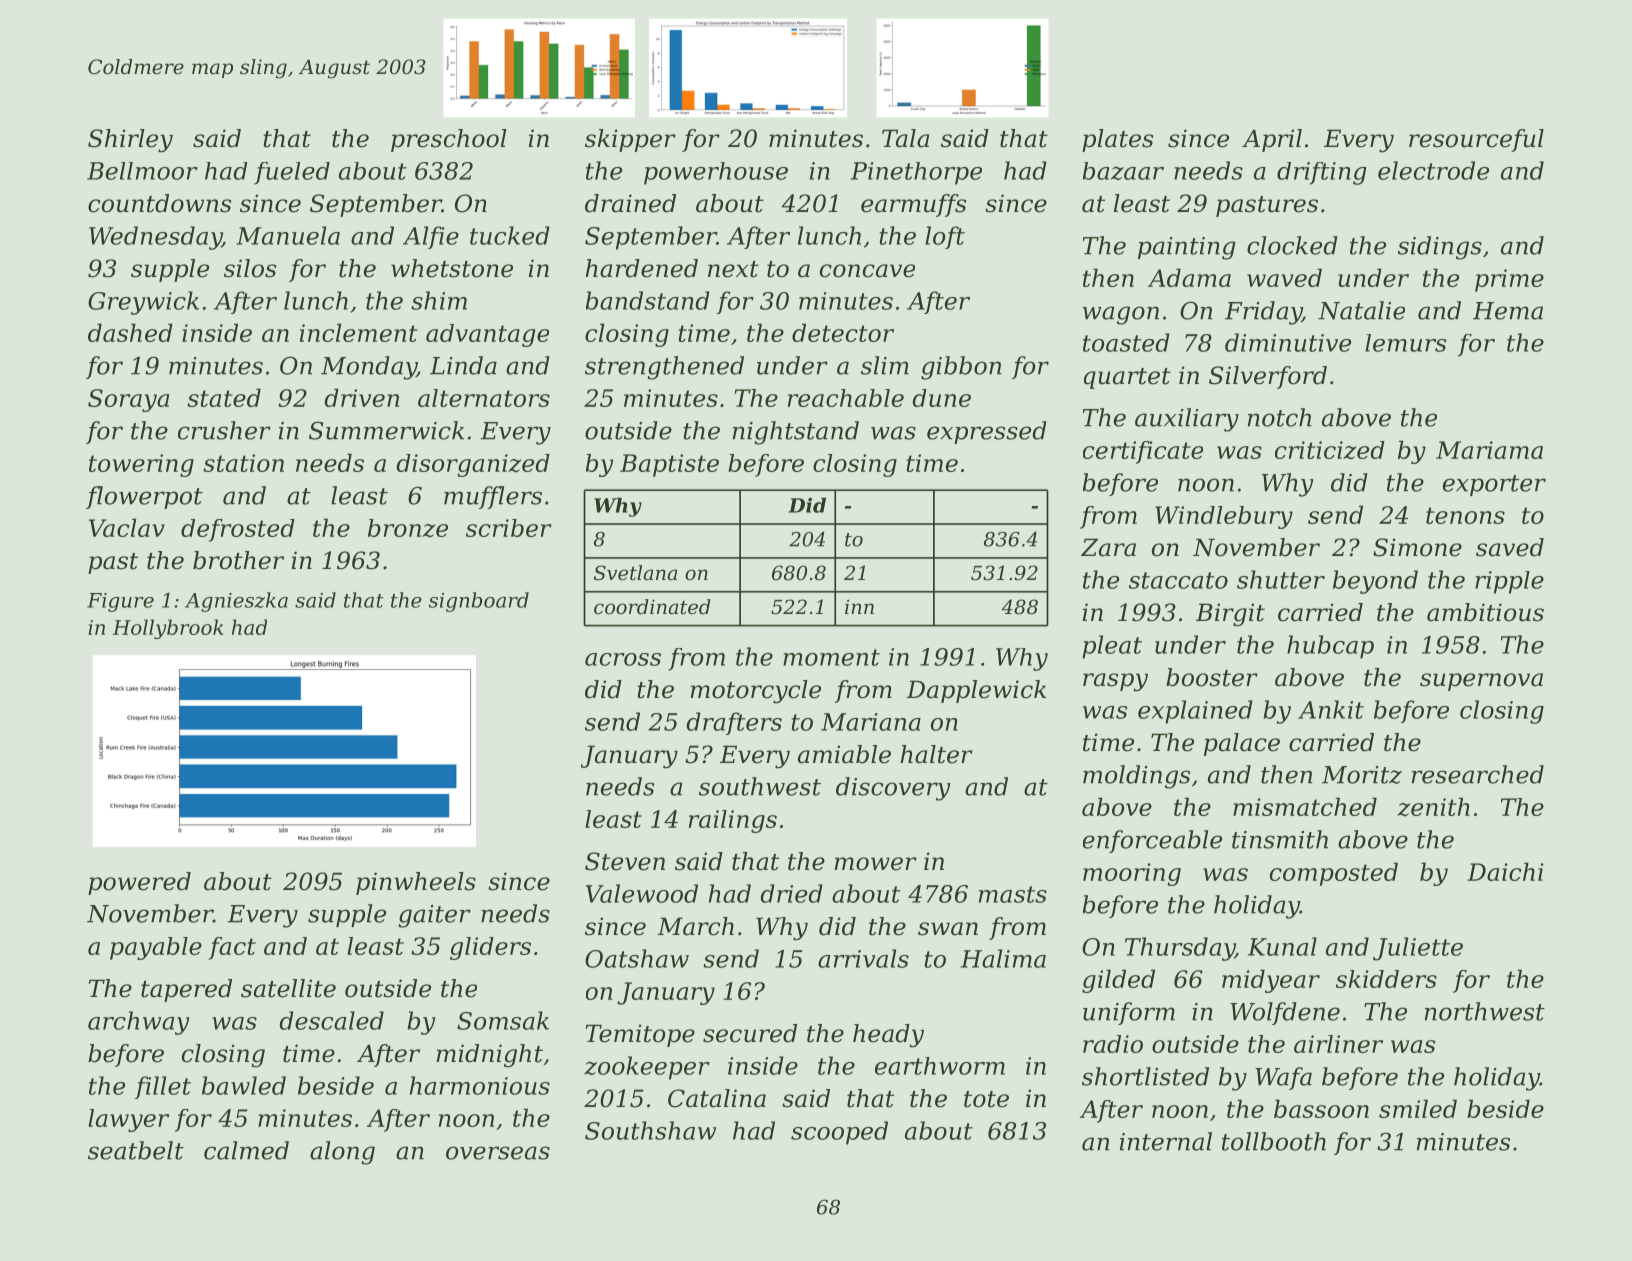 The height and width of the screenshot is (1261, 1632). What do you see at coordinates (1166, 1141) in the screenshot?
I see `internal` at bounding box center [1166, 1141].
